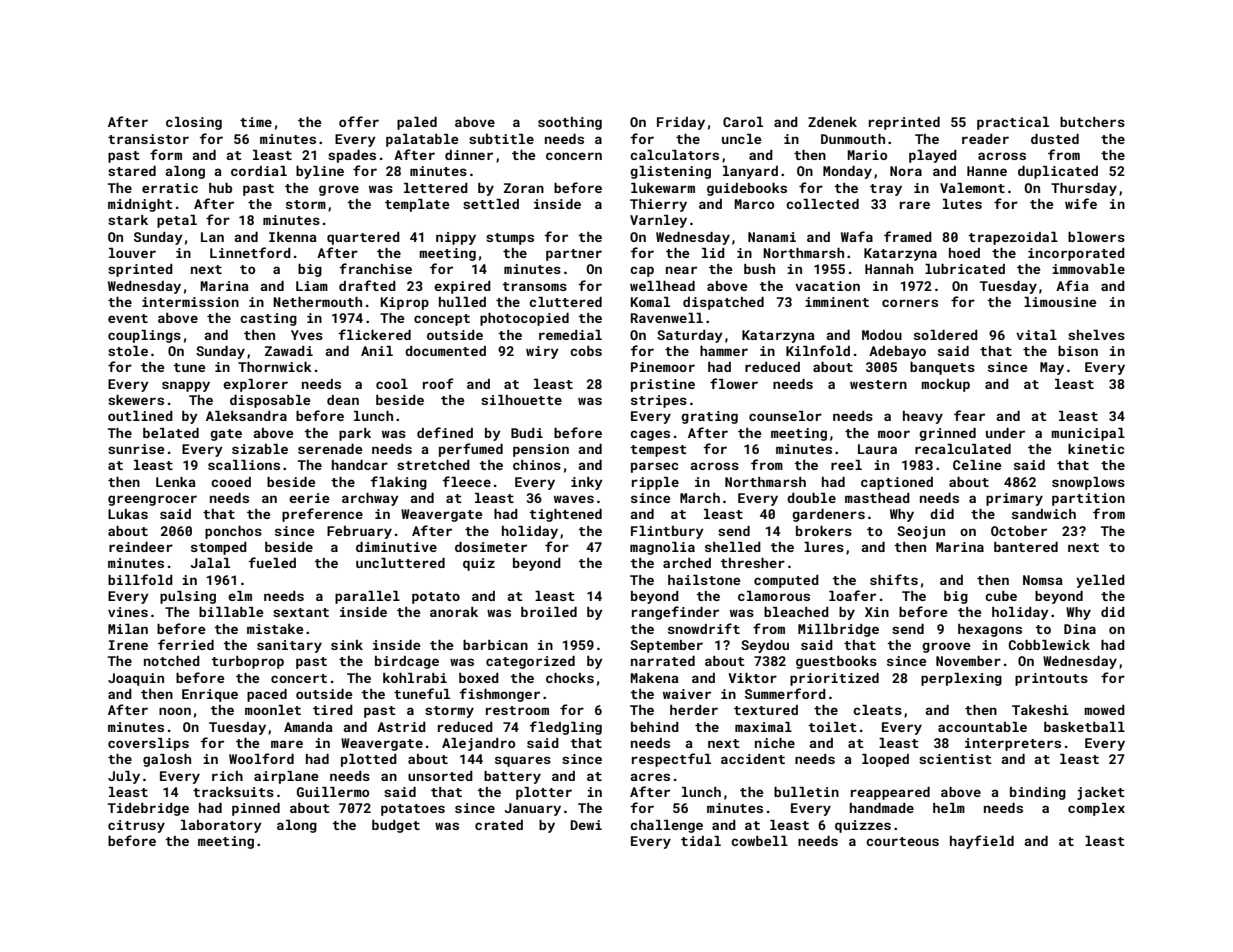 The image size is (1233, 952). I want to click on Friday, so click(681, 123).
